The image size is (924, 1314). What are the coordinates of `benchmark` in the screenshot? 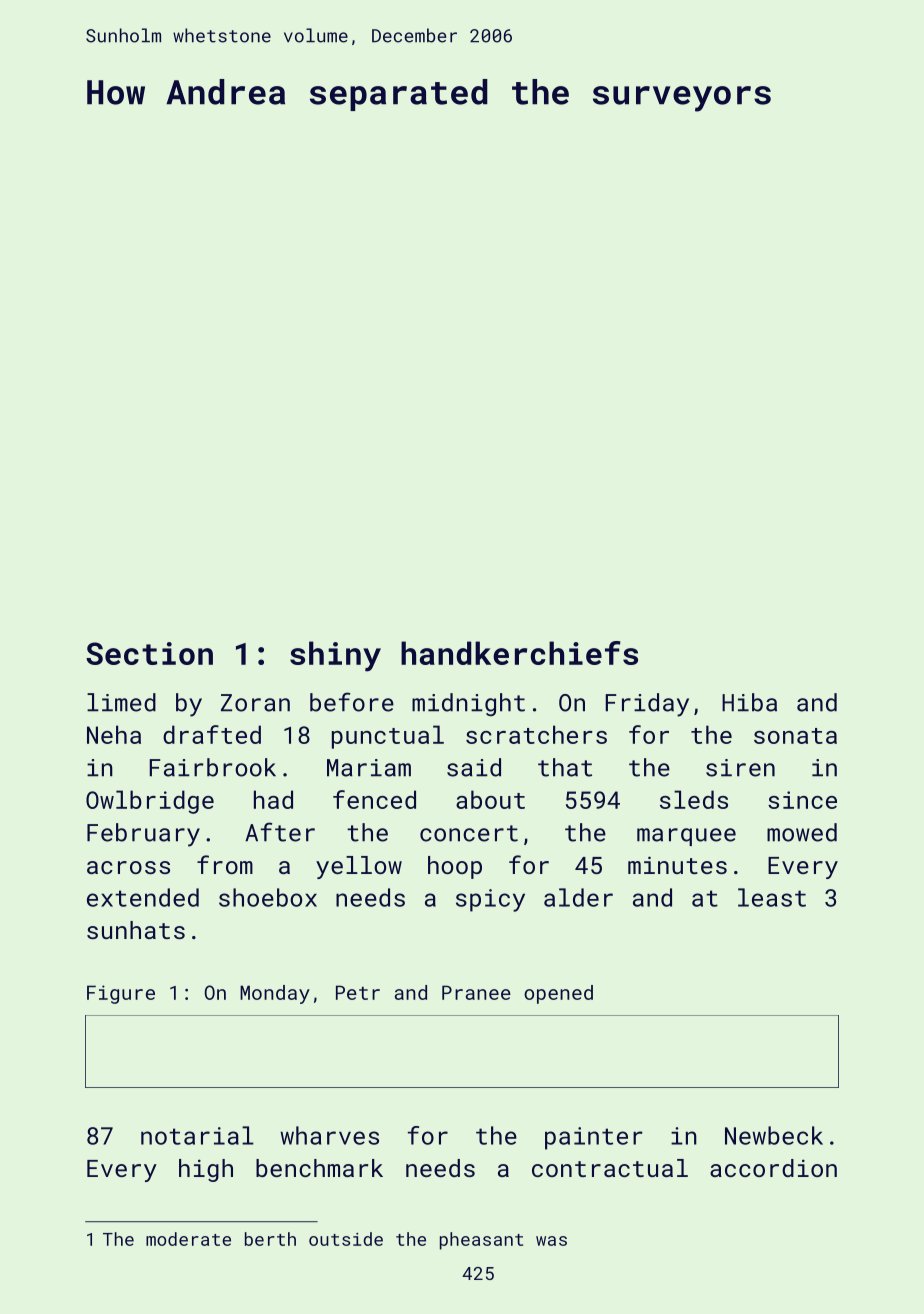 It's located at (319, 1168).
